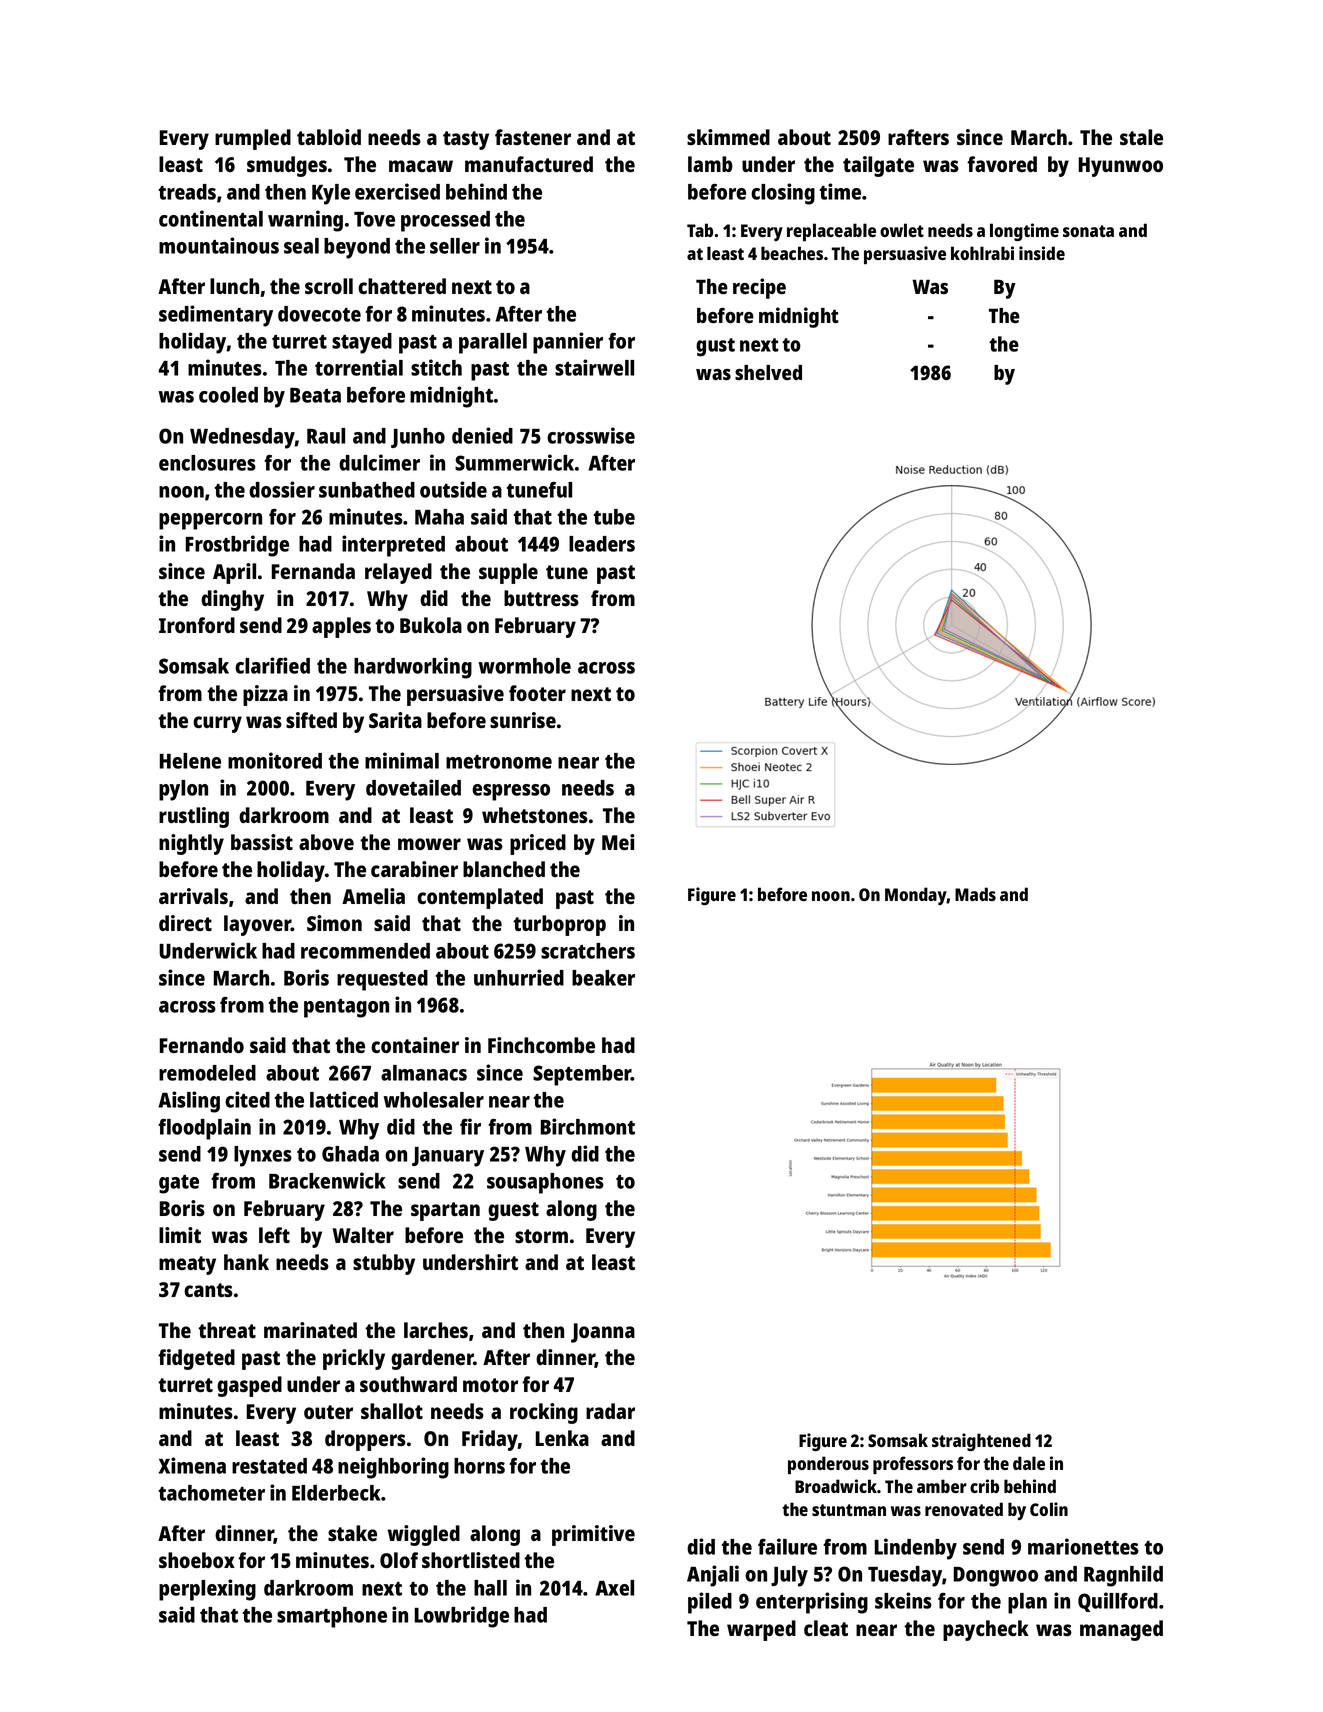 The image size is (1323, 1712). I want to click on skimmed, so click(728, 137).
